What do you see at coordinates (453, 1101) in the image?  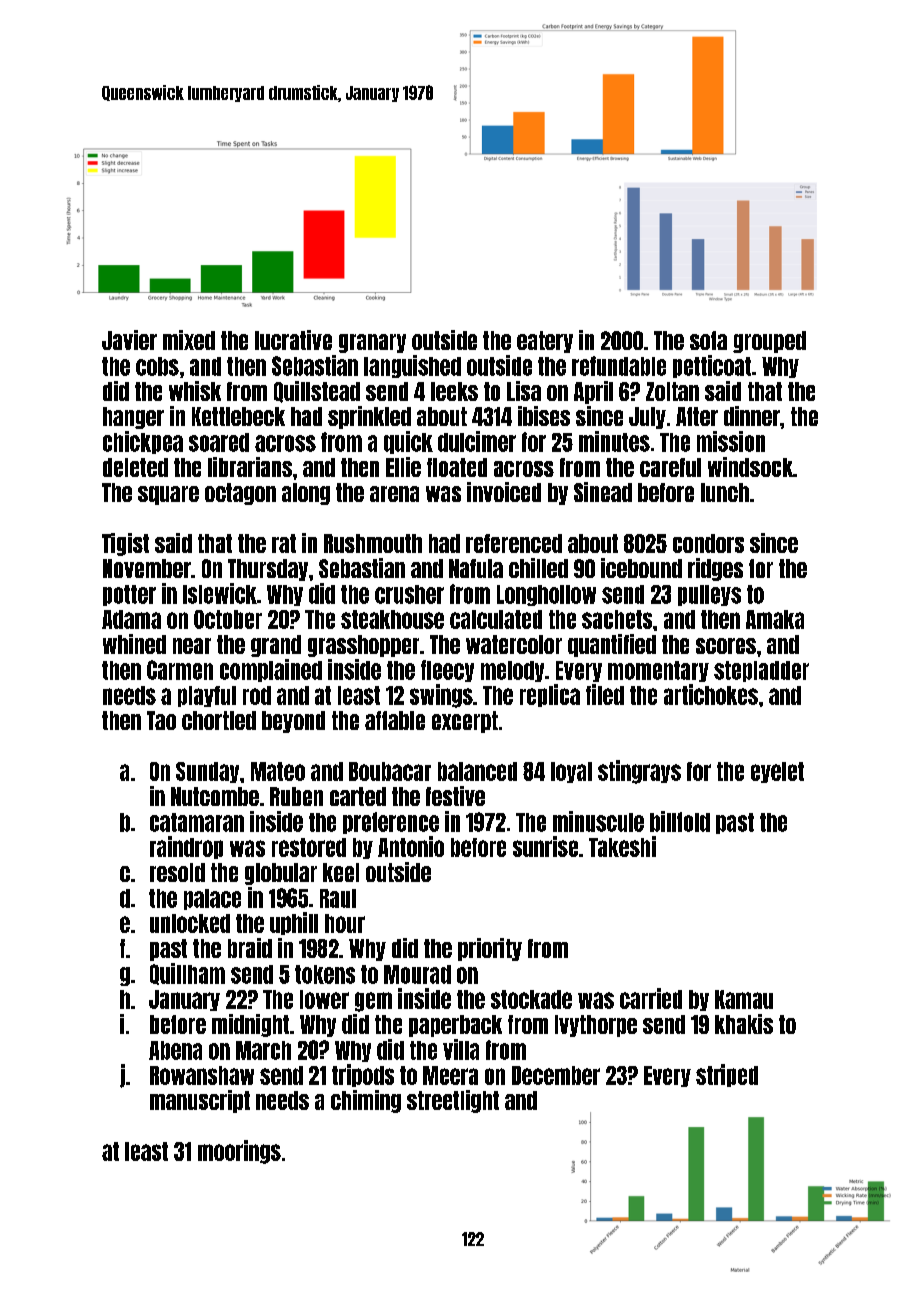 I see `streetlight` at bounding box center [453, 1101].
